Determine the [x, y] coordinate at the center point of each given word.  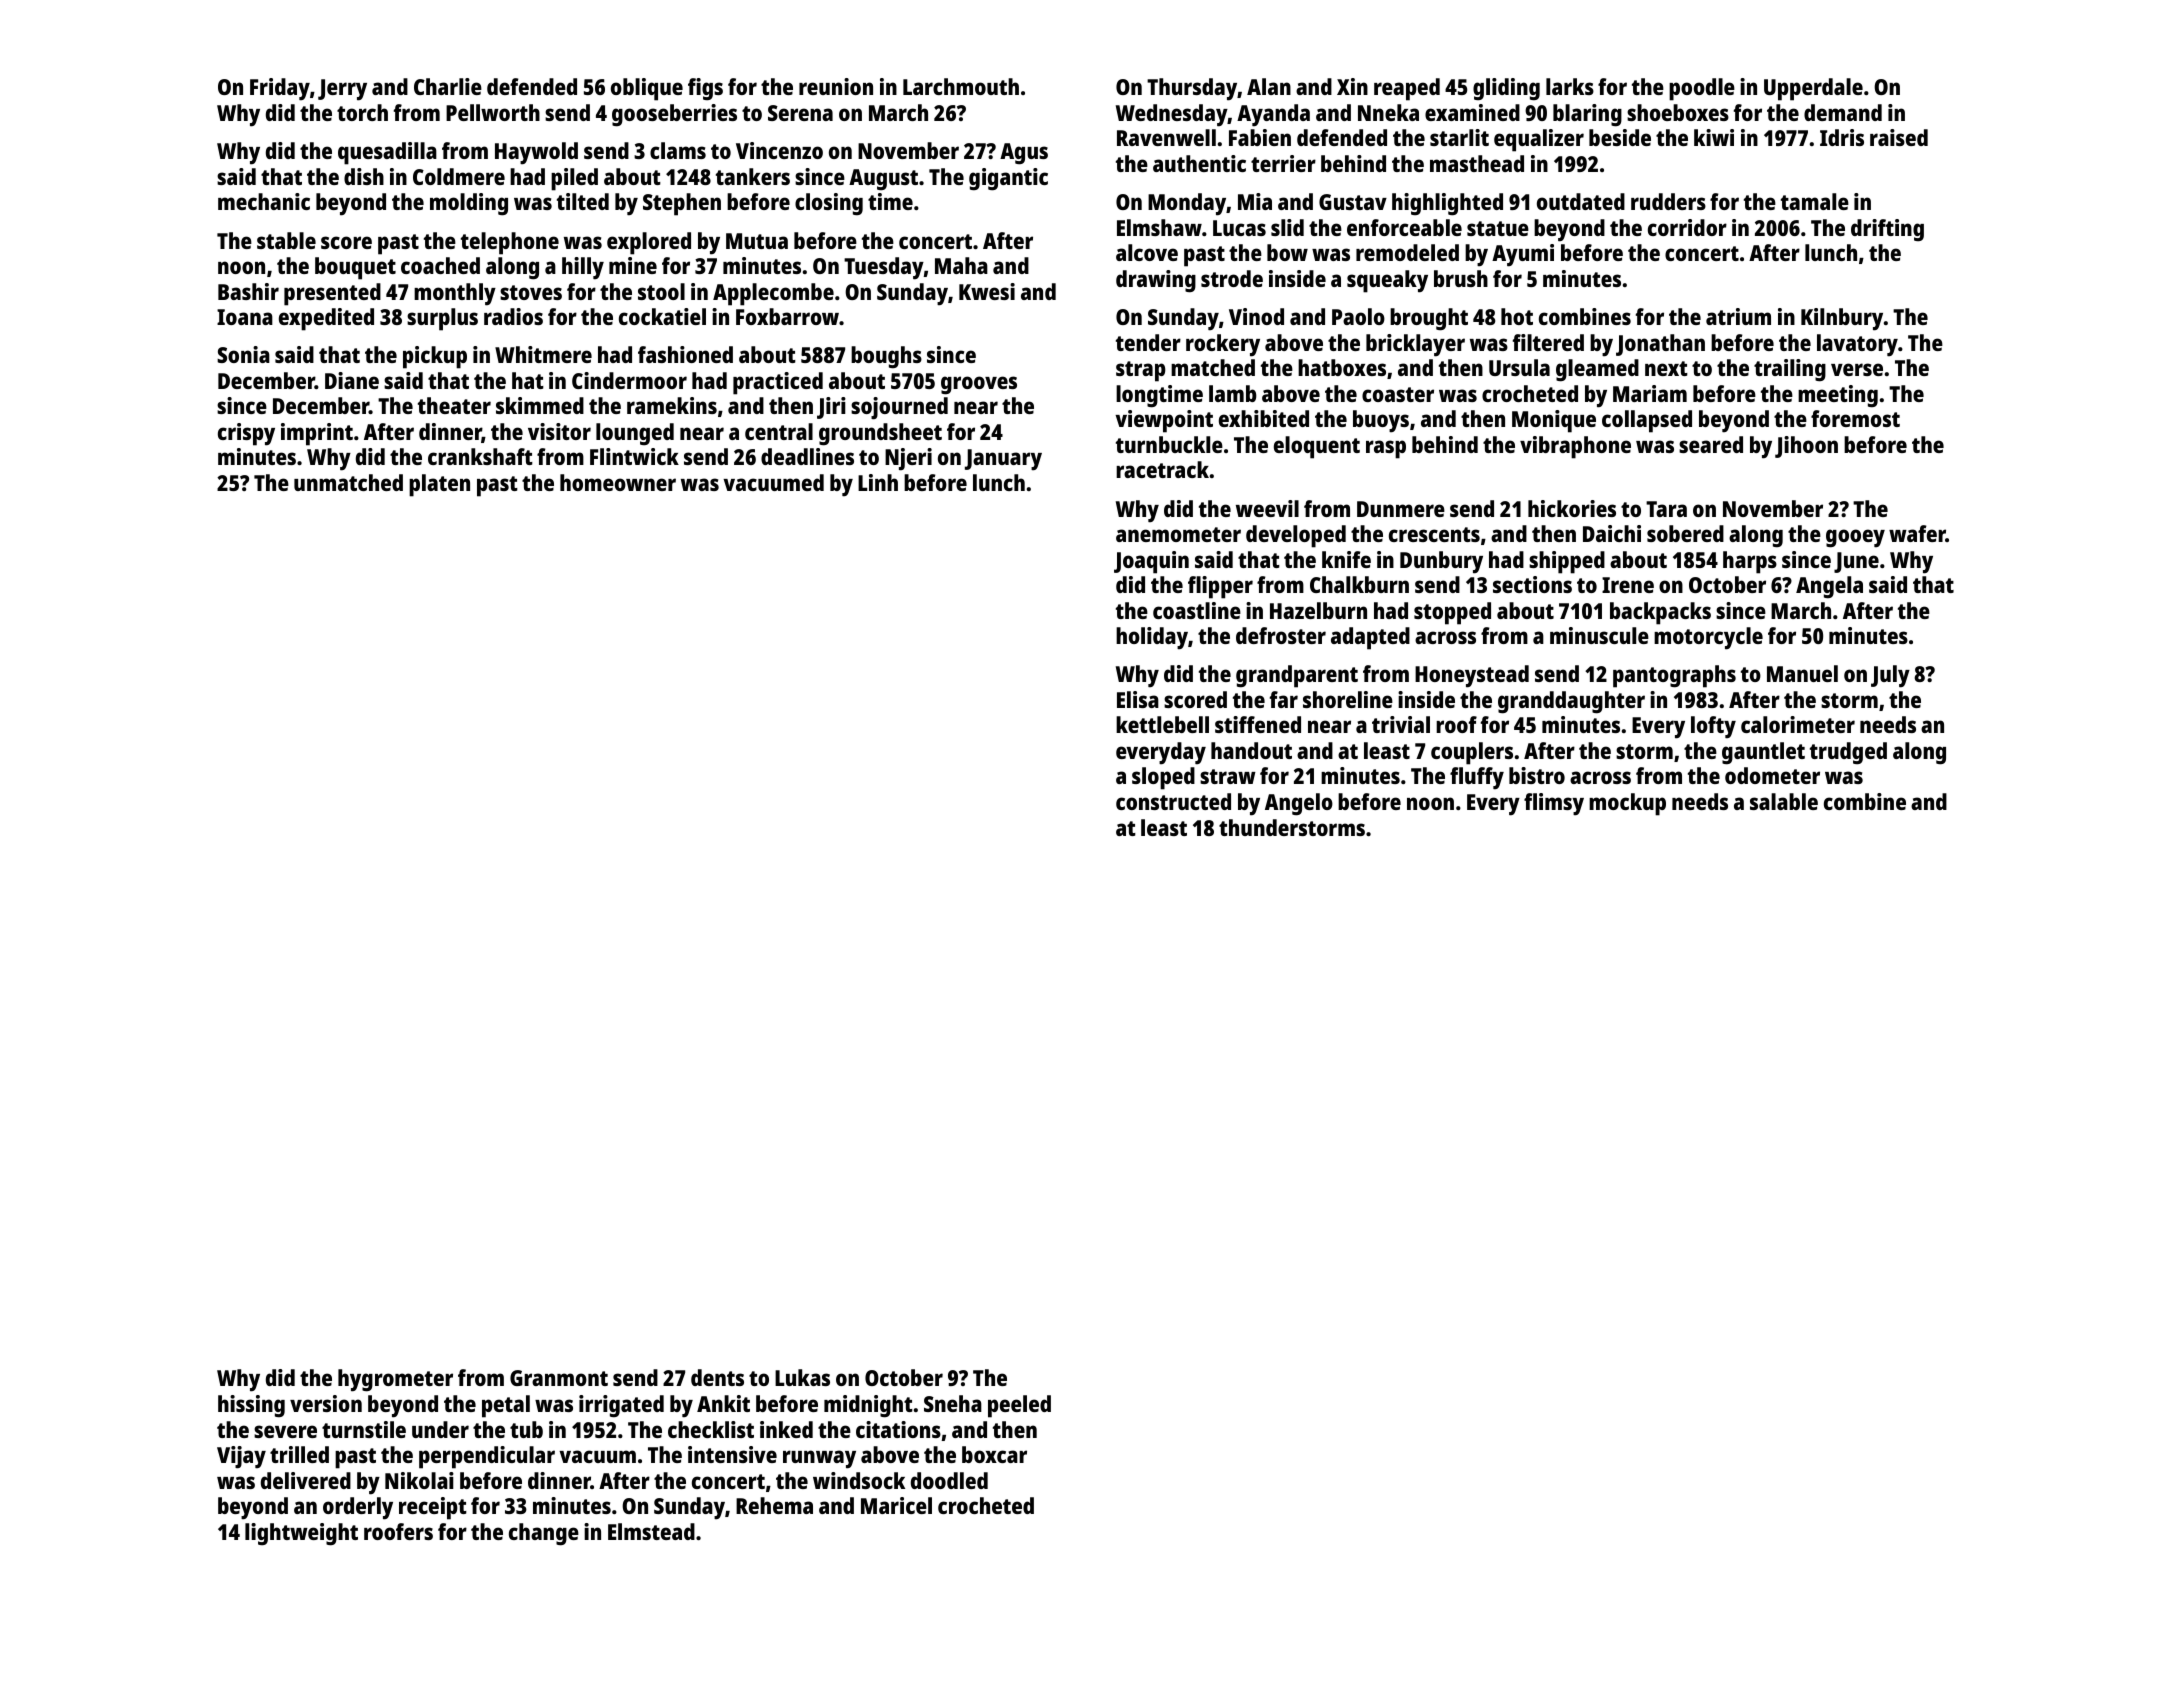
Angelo [1299, 804]
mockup [1627, 804]
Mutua [757, 241]
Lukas [802, 1377]
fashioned [685, 354]
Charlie [448, 86]
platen [439, 485]
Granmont [559, 1378]
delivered [306, 1480]
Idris [1842, 137]
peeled [1019, 1406]
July [1890, 676]
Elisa [1138, 699]
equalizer [1539, 140]
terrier [1283, 163]
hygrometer [395, 1380]
